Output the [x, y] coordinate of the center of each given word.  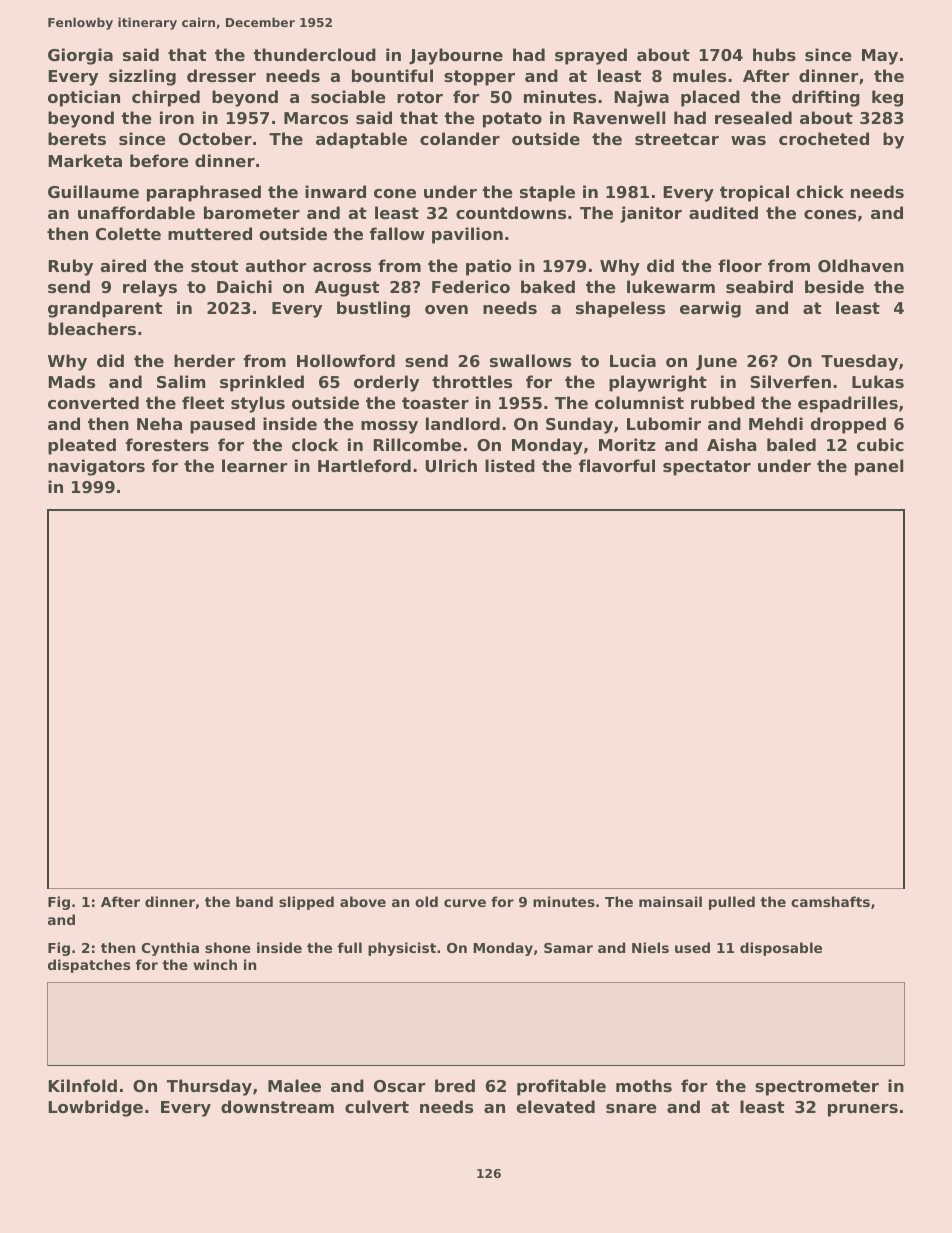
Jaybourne [456, 56]
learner [255, 465]
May [880, 57]
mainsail [670, 901]
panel [879, 467]
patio [489, 267]
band [254, 901]
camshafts [830, 901]
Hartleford [364, 465]
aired [123, 265]
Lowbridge [95, 1108]
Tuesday [859, 362]
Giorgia [80, 56]
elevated [555, 1106]
